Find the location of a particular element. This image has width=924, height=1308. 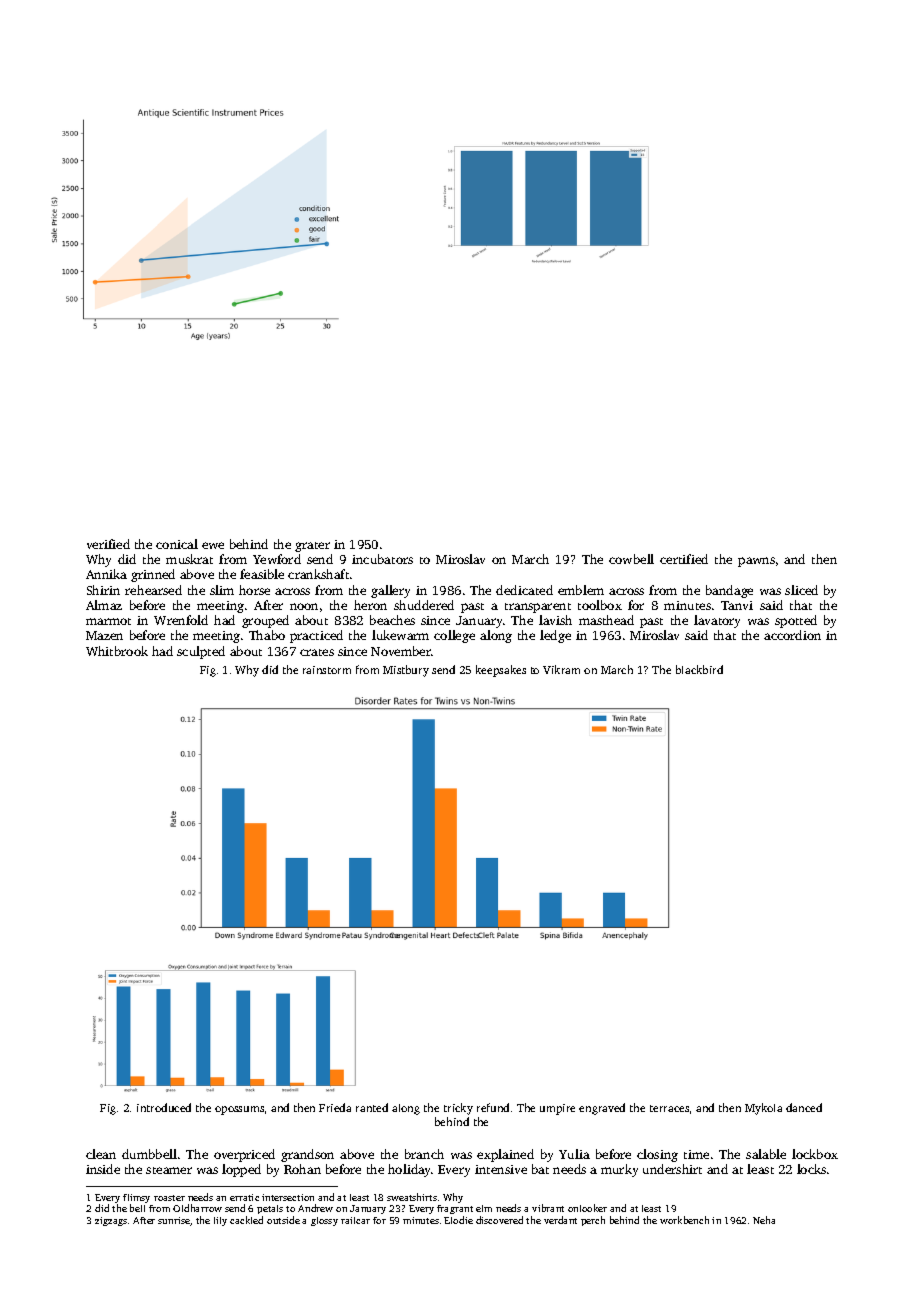

Mistbury is located at coordinates (406, 671).
